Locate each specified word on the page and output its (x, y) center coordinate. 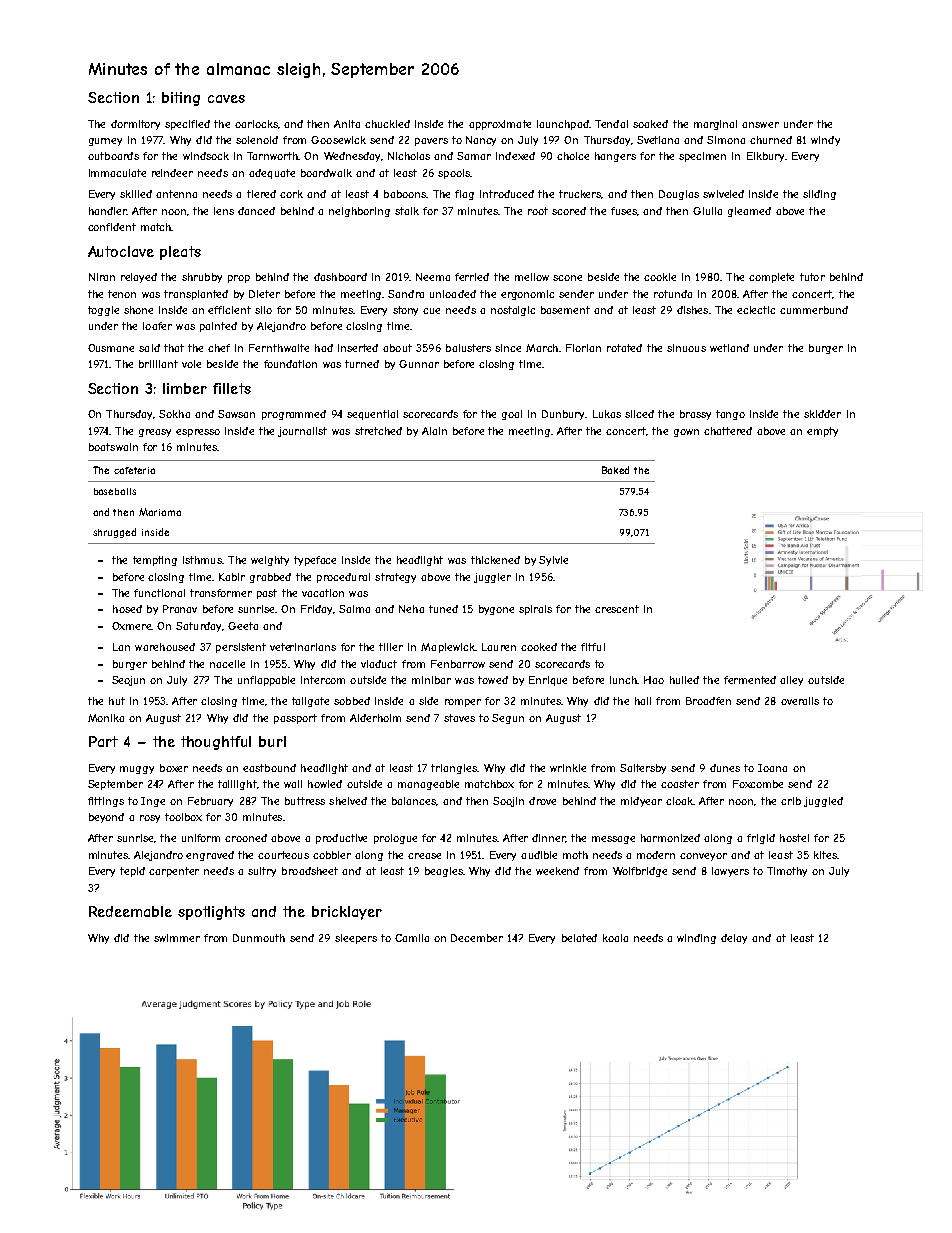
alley (791, 681)
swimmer (177, 938)
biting (181, 99)
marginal (715, 125)
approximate (500, 125)
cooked (539, 647)
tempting (155, 561)
